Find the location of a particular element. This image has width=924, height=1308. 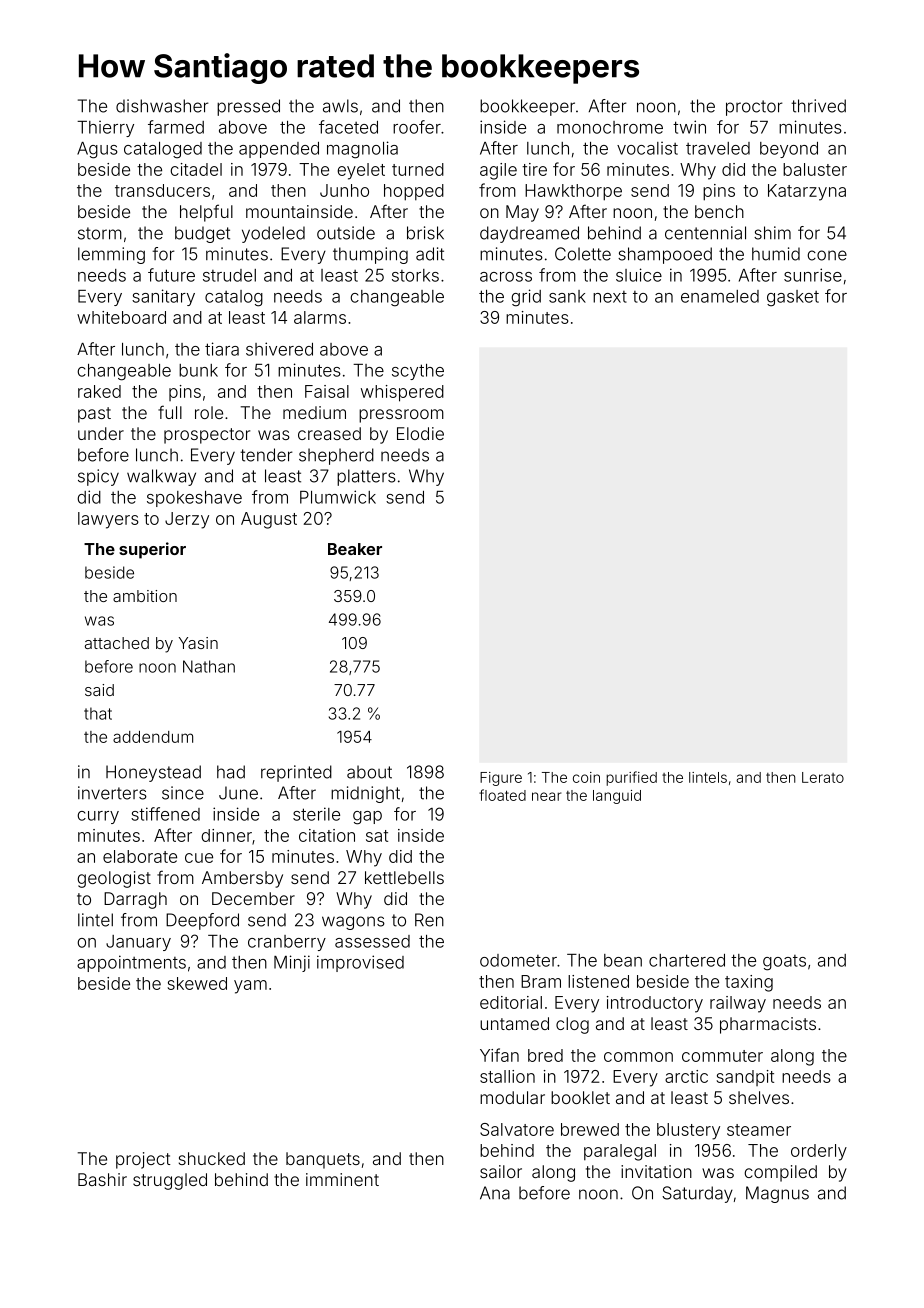

banquets is located at coordinates (323, 1160).
